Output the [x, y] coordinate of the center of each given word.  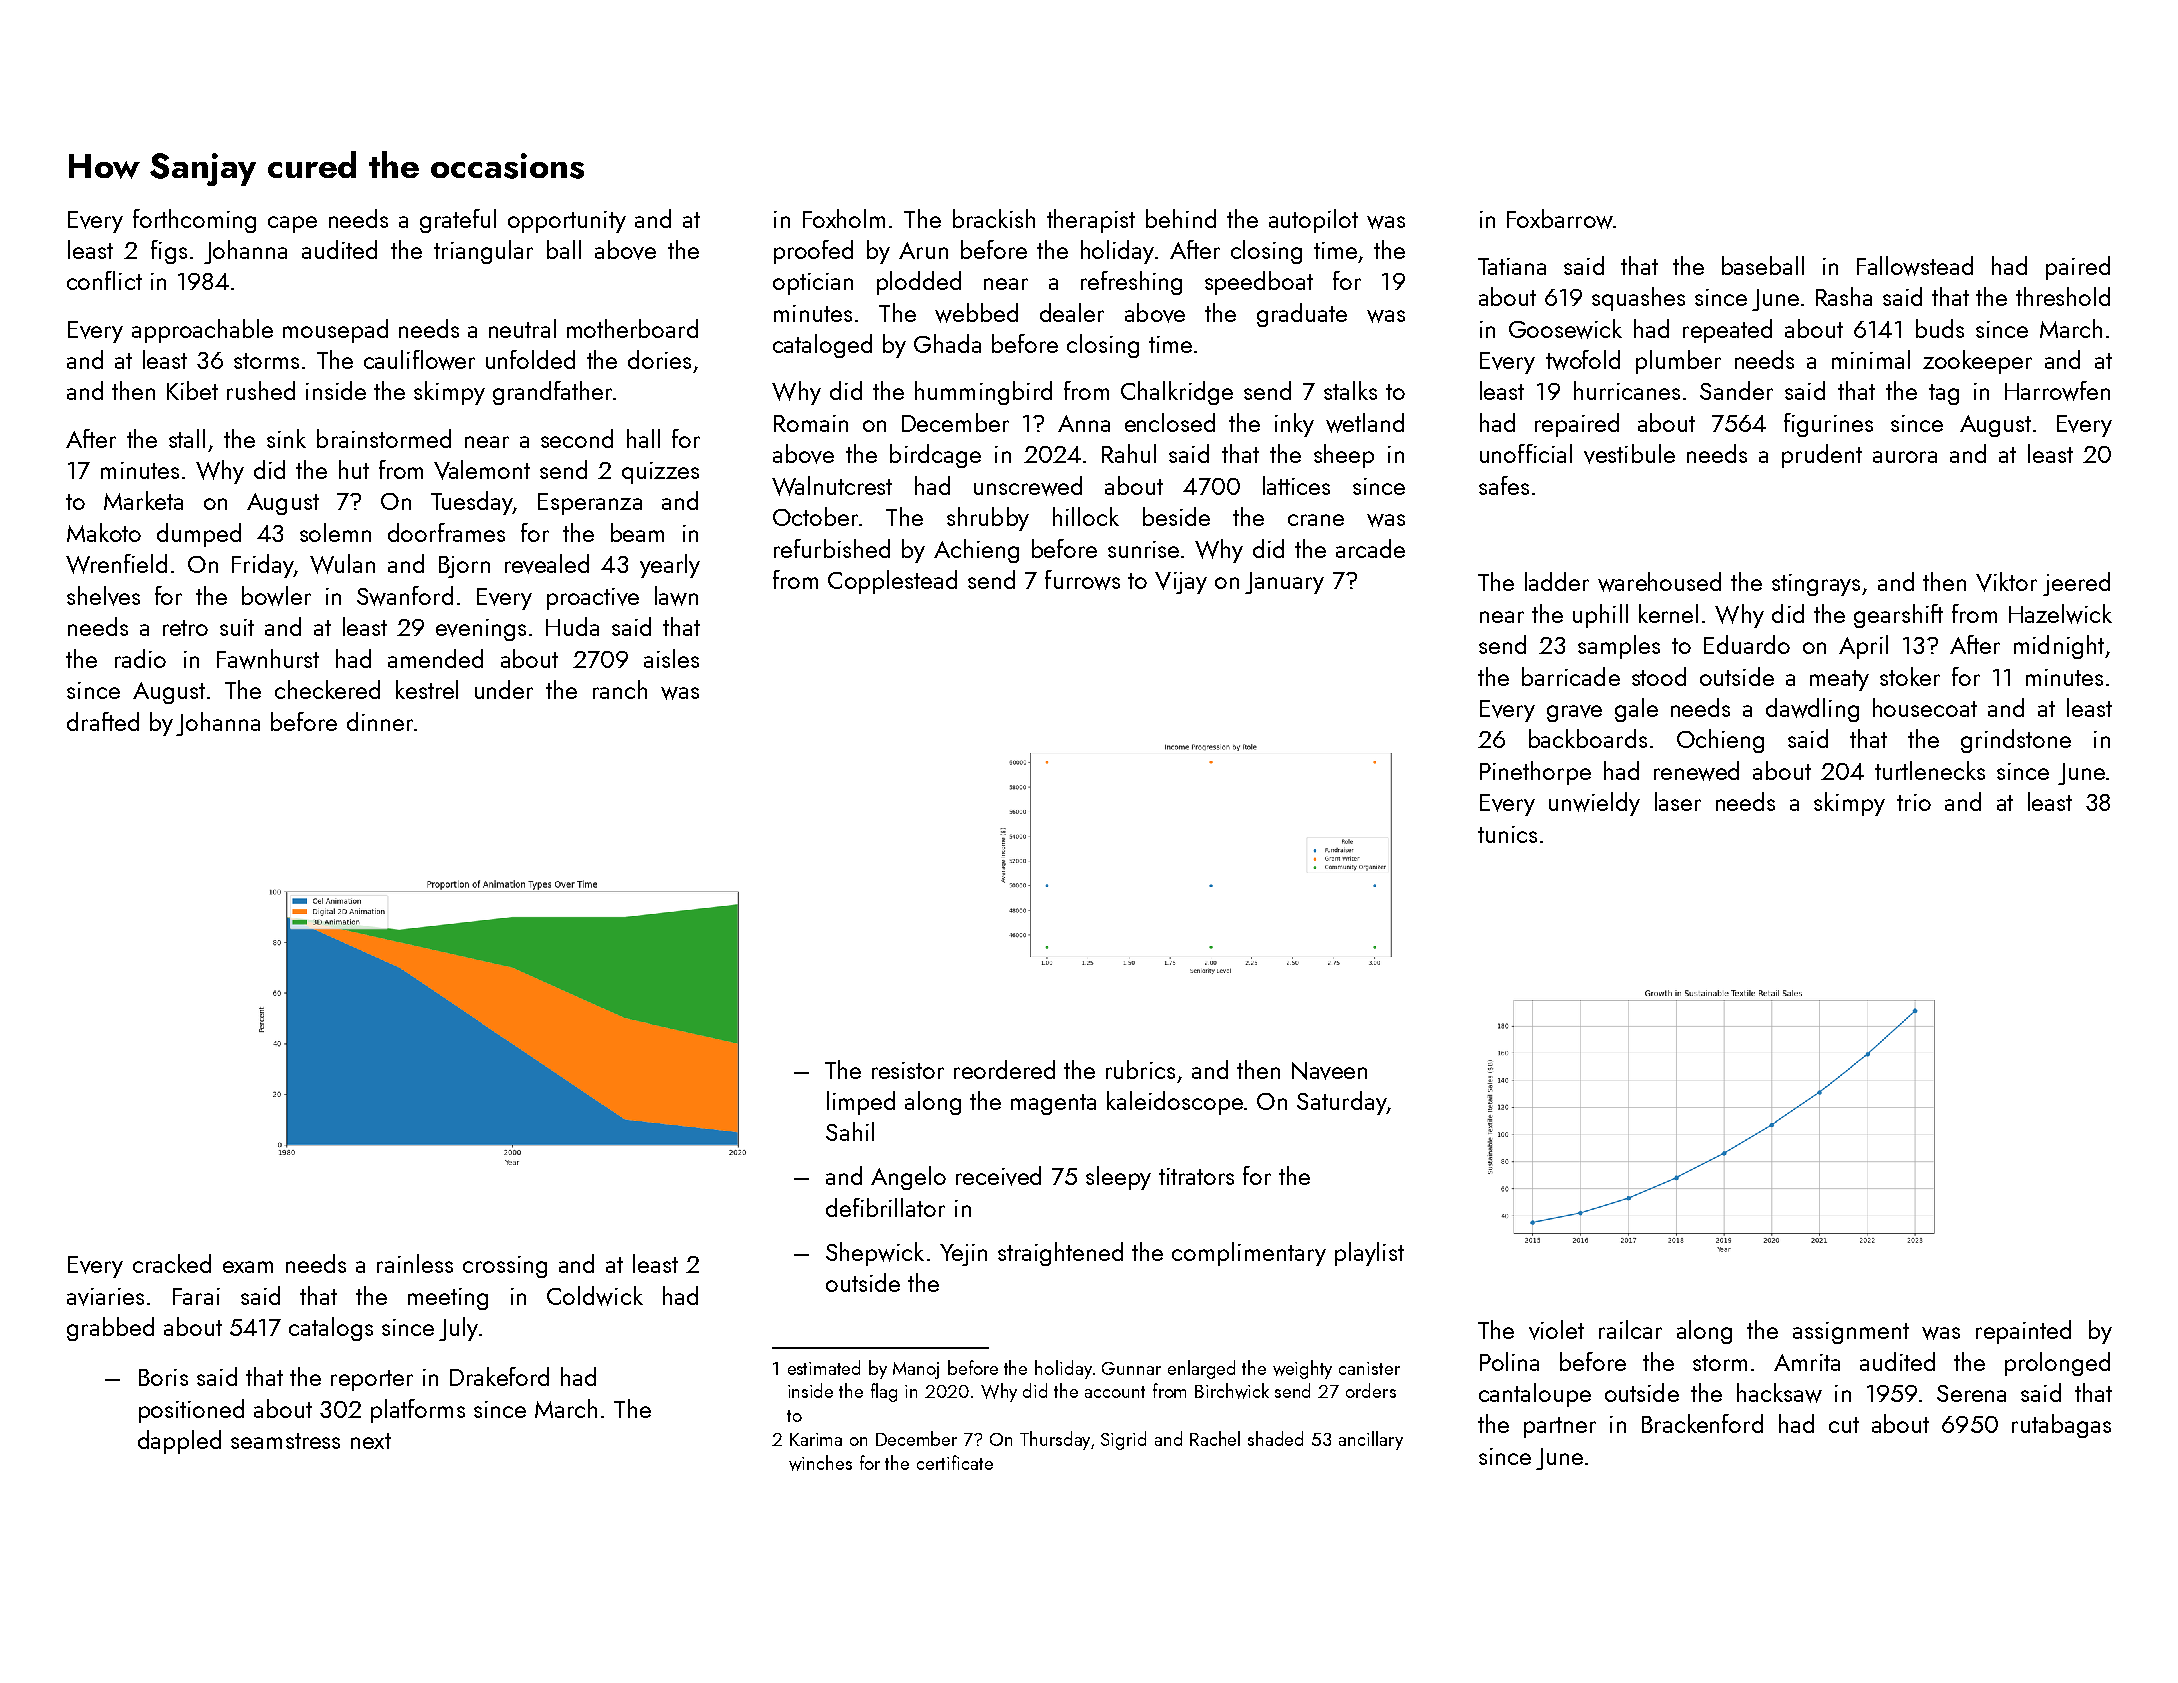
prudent [1822, 456]
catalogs [331, 1329]
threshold [2063, 296]
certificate [955, 1462]
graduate [1302, 315]
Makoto [104, 532]
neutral [522, 328]
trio [1914, 802]
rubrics [1140, 1069]
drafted [103, 721]
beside [1176, 516]
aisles [671, 658]
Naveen [1329, 1071]
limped [861, 1103]
